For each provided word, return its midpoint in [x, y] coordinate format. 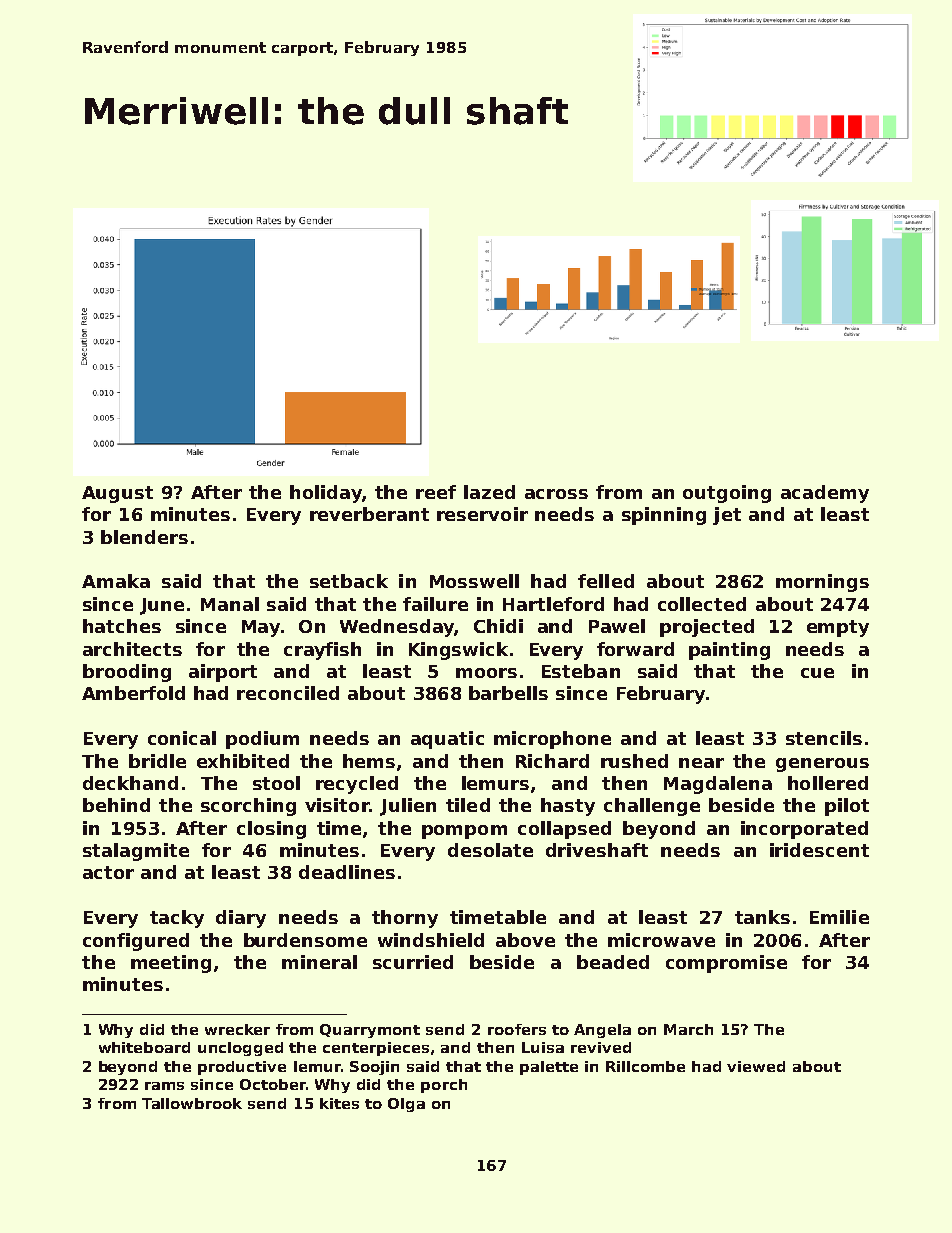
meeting [171, 964]
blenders [144, 537]
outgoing [727, 494]
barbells [508, 693]
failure [435, 604]
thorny [405, 919]
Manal [230, 604]
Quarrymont [370, 1031]
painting [729, 651]
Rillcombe [645, 1066]
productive [242, 1068]
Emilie [839, 917]
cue [817, 673]
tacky [177, 919]
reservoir [482, 514]
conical [182, 738]
